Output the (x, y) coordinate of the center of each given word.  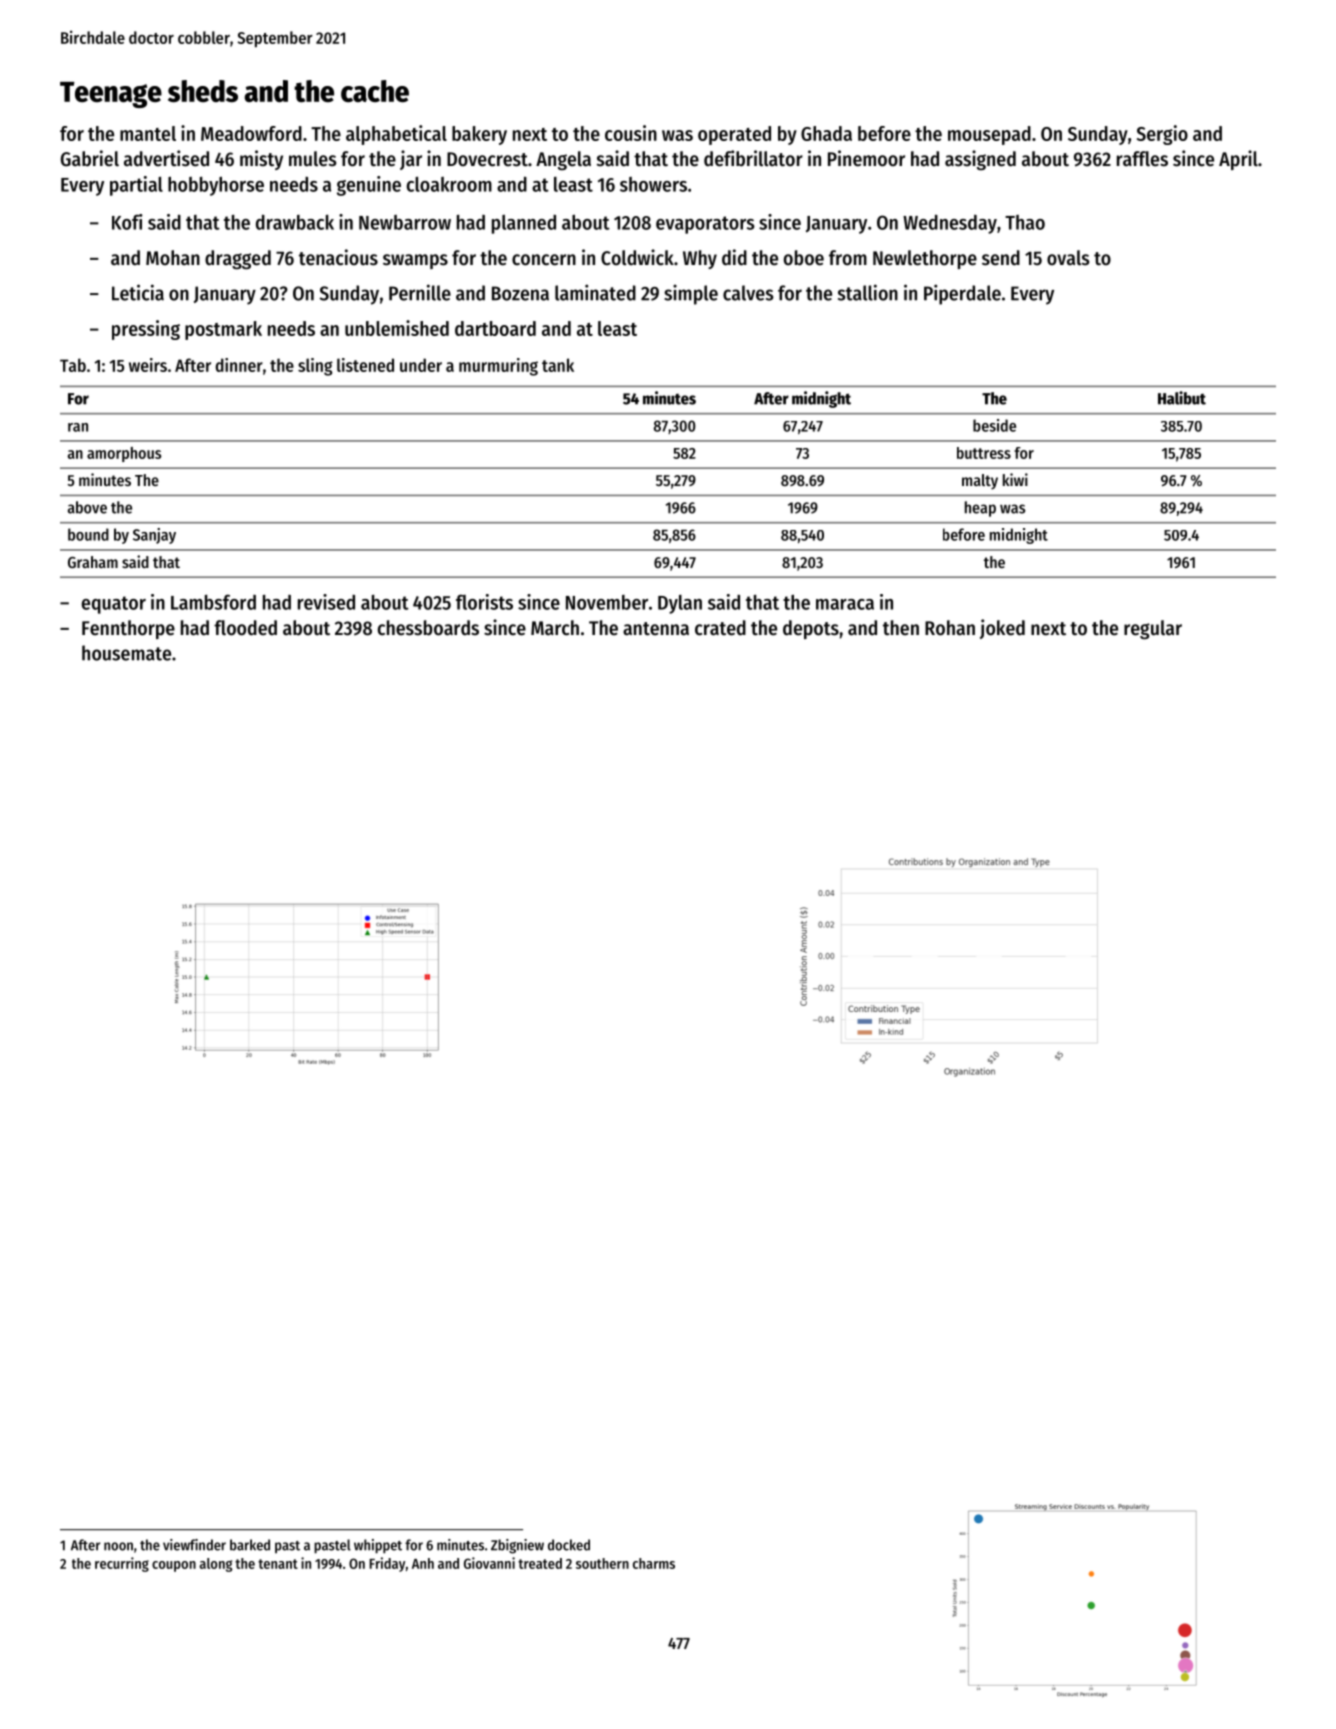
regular (1153, 630)
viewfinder (194, 1545)
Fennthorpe (128, 629)
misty (261, 160)
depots (811, 629)
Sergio (1162, 135)
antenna (656, 629)
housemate (126, 653)
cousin (631, 133)
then (901, 628)
